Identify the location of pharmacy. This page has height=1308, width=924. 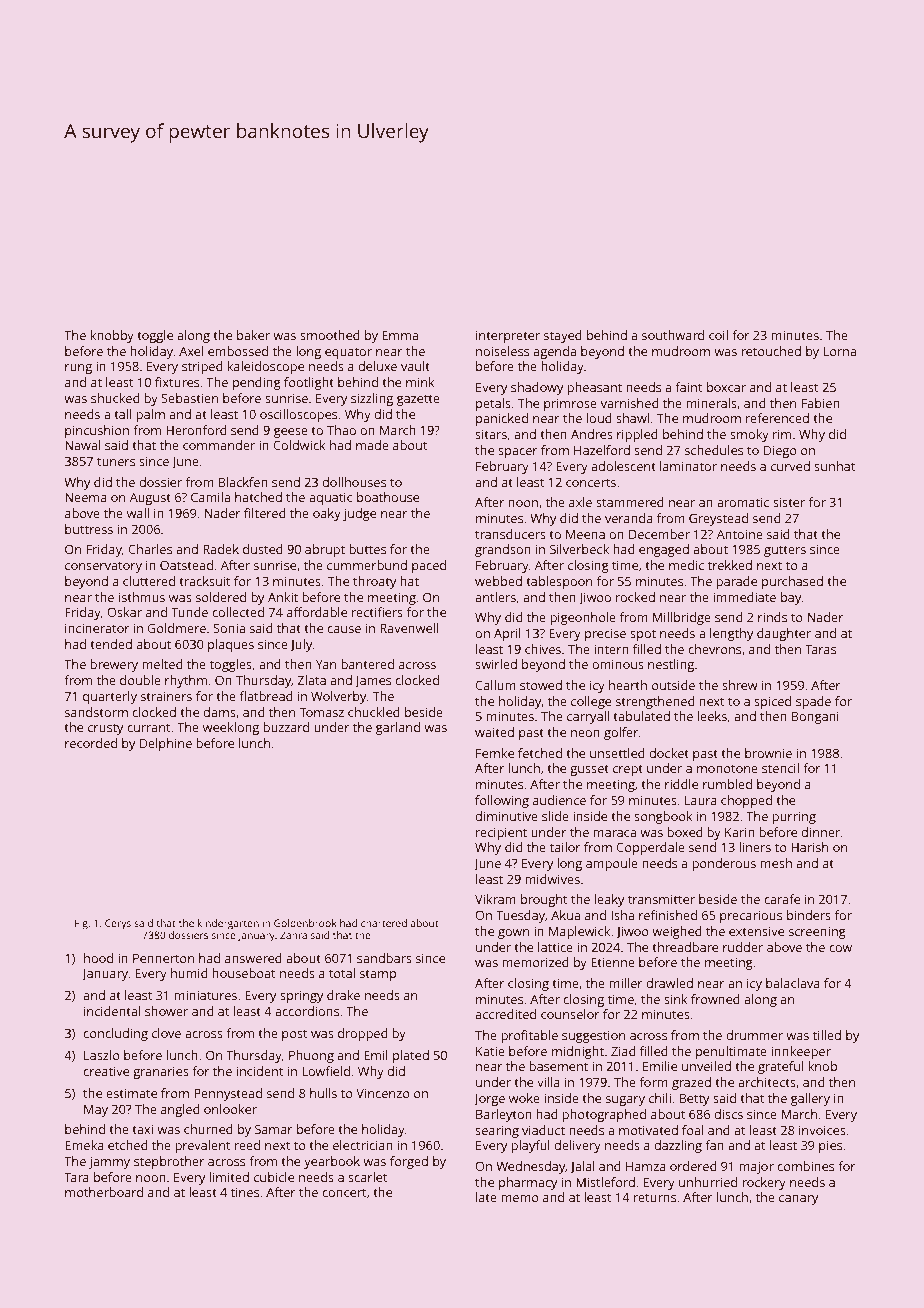
(528, 1183).
